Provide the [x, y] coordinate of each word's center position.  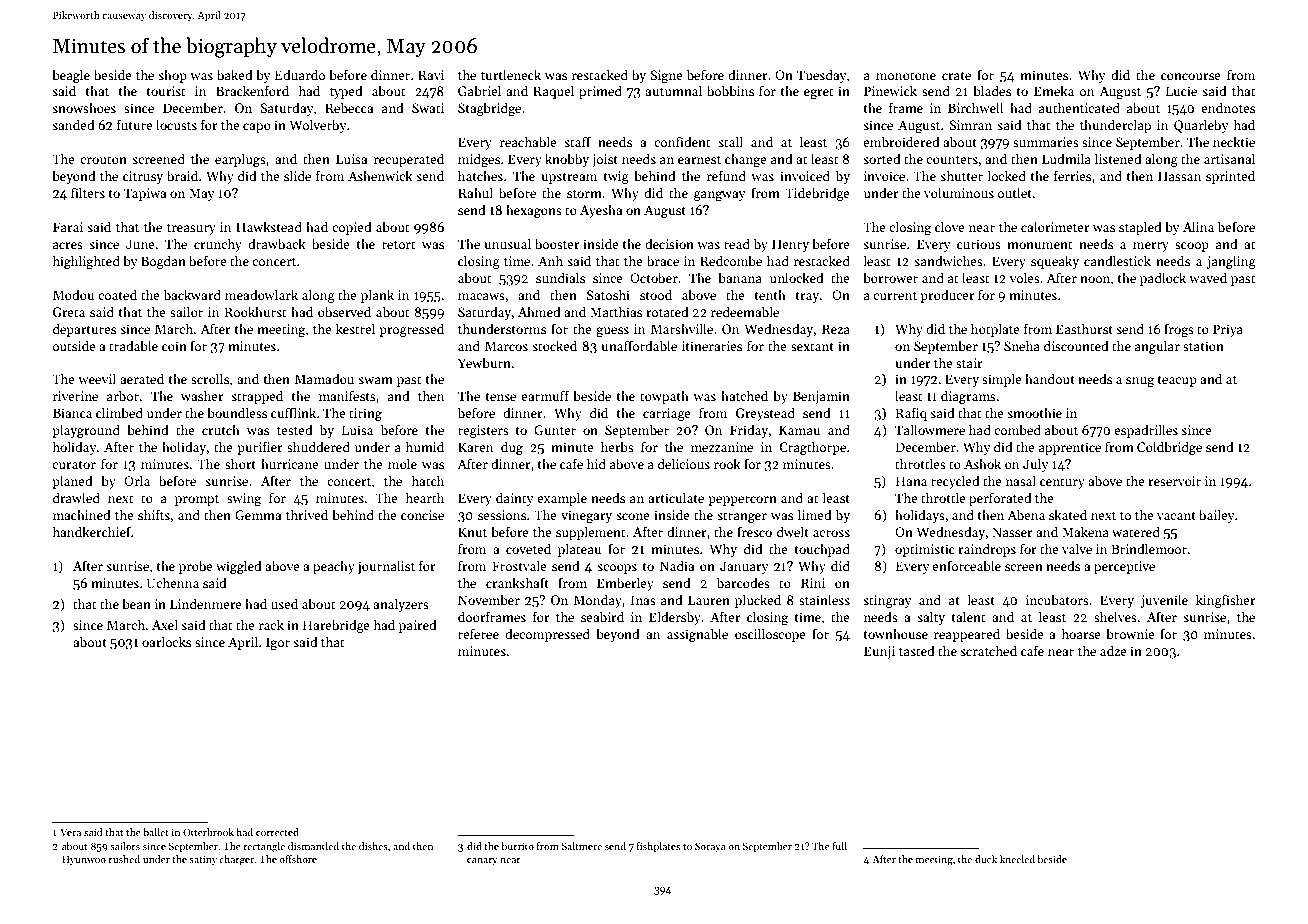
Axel [165, 624]
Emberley [625, 584]
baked [235, 74]
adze [1113, 650]
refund [726, 175]
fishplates [658, 847]
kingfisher [1226, 601]
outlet [1015, 192]
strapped [257, 397]
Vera [70, 832]
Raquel [553, 92]
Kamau [799, 430]
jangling [1231, 262]
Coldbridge [1169, 448]
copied [352, 228]
